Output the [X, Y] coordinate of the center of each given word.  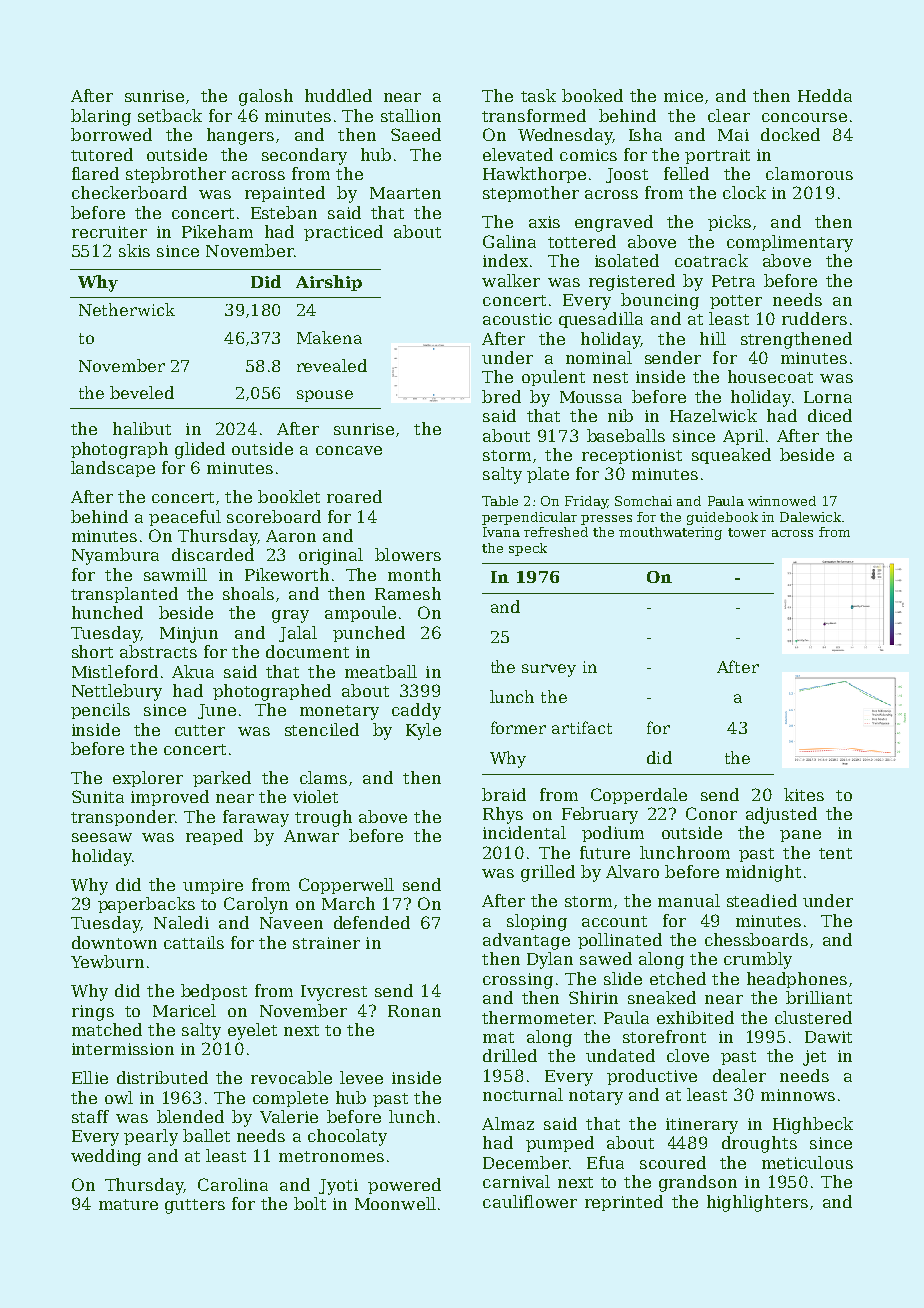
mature [128, 1204]
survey [549, 670]
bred [501, 396]
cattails [194, 942]
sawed [606, 958]
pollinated [620, 941]
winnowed [782, 501]
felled [686, 173]
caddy [416, 711]
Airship [329, 283]
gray [290, 616]
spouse [325, 396]
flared [95, 173]
